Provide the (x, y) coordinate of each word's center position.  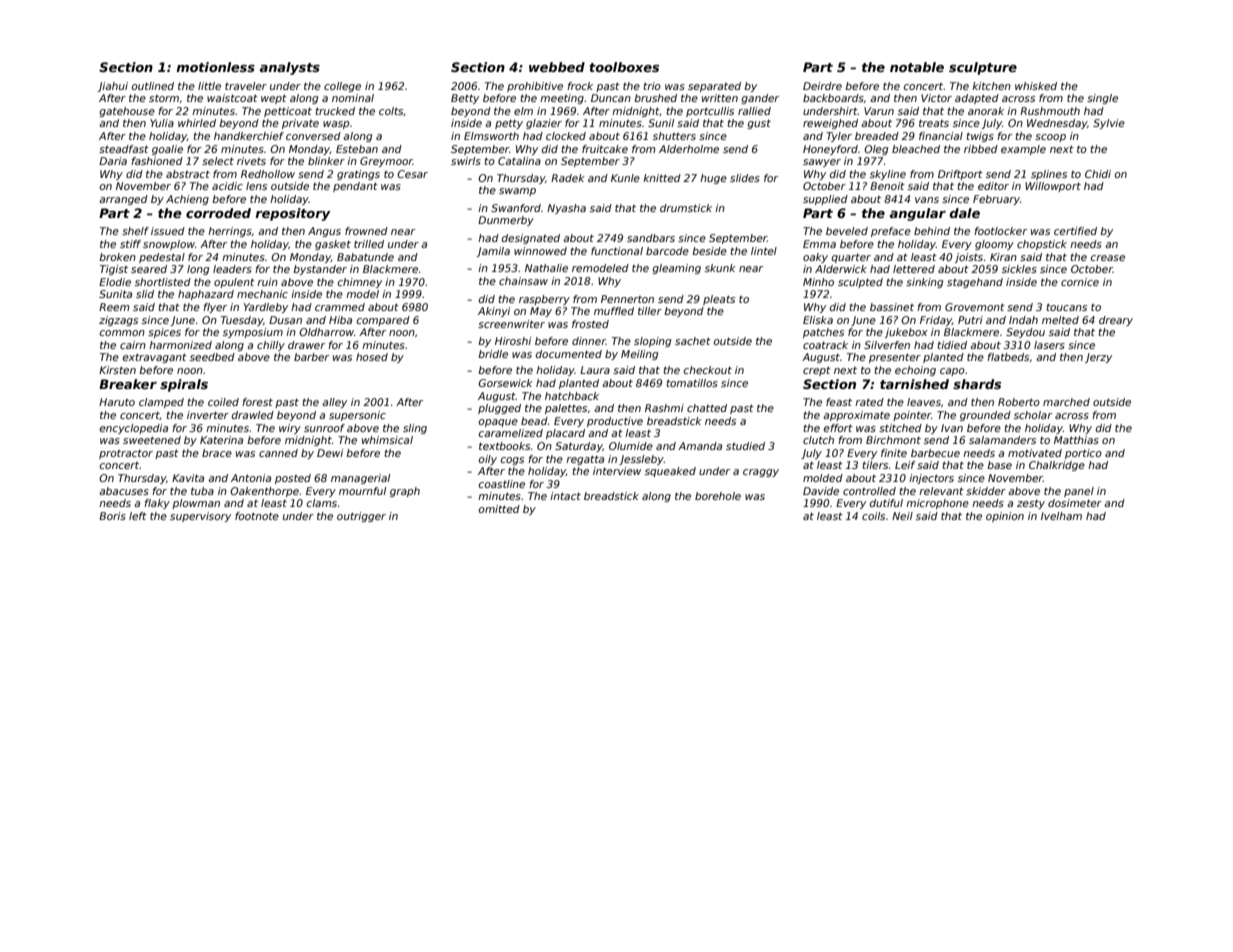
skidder (986, 491)
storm (164, 98)
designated (531, 239)
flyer (215, 308)
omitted (499, 509)
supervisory (200, 517)
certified (1075, 231)
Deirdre (822, 86)
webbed (557, 67)
